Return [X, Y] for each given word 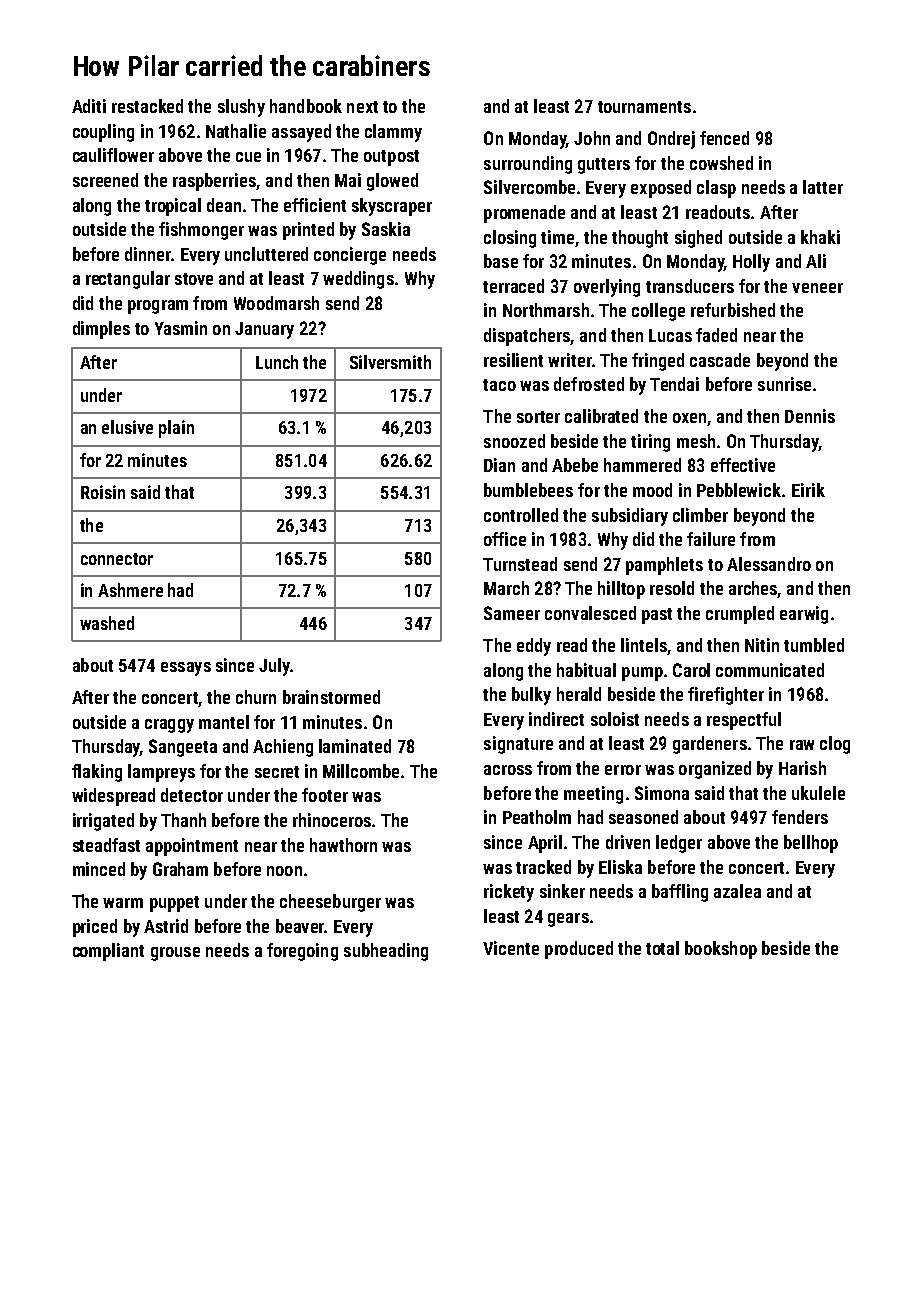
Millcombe [361, 771]
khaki [820, 237]
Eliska [620, 867]
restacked [147, 106]
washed [107, 623]
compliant [108, 952]
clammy [393, 133]
